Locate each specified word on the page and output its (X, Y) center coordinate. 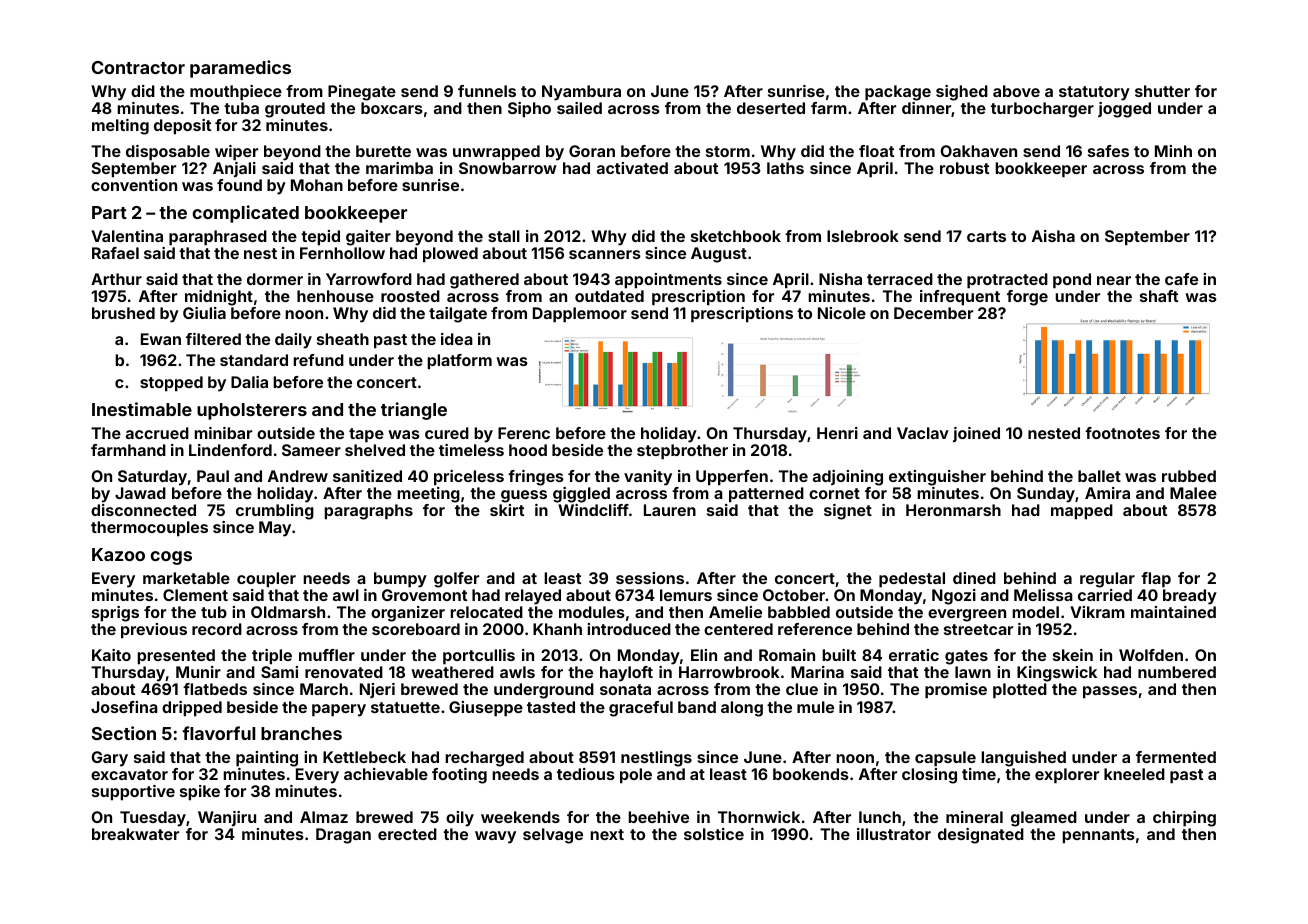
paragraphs (368, 512)
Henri (837, 433)
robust (964, 168)
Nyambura (581, 93)
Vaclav (923, 433)
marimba (399, 168)
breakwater (135, 834)
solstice (714, 834)
